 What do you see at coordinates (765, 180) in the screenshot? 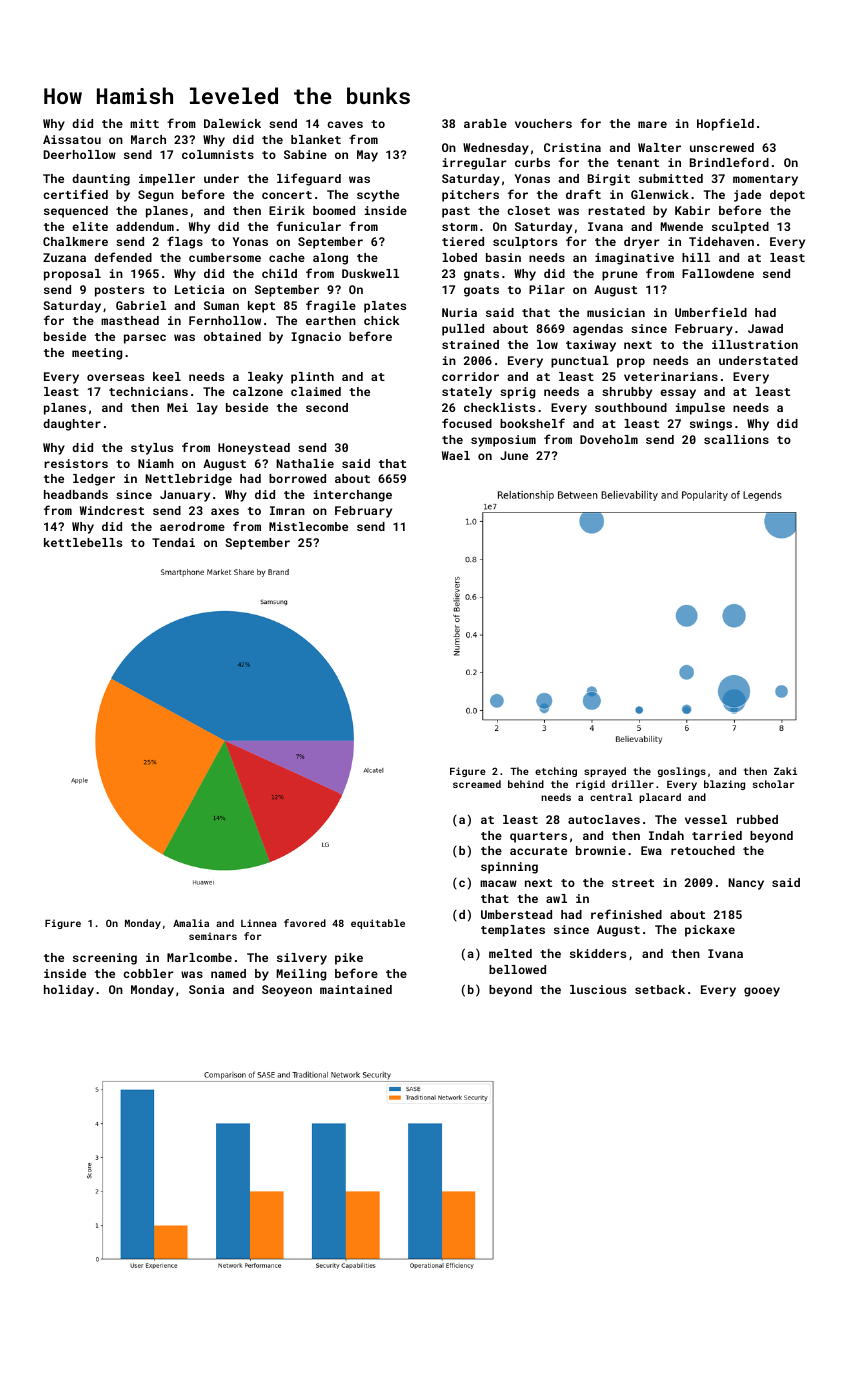
I see `momentary` at bounding box center [765, 180].
